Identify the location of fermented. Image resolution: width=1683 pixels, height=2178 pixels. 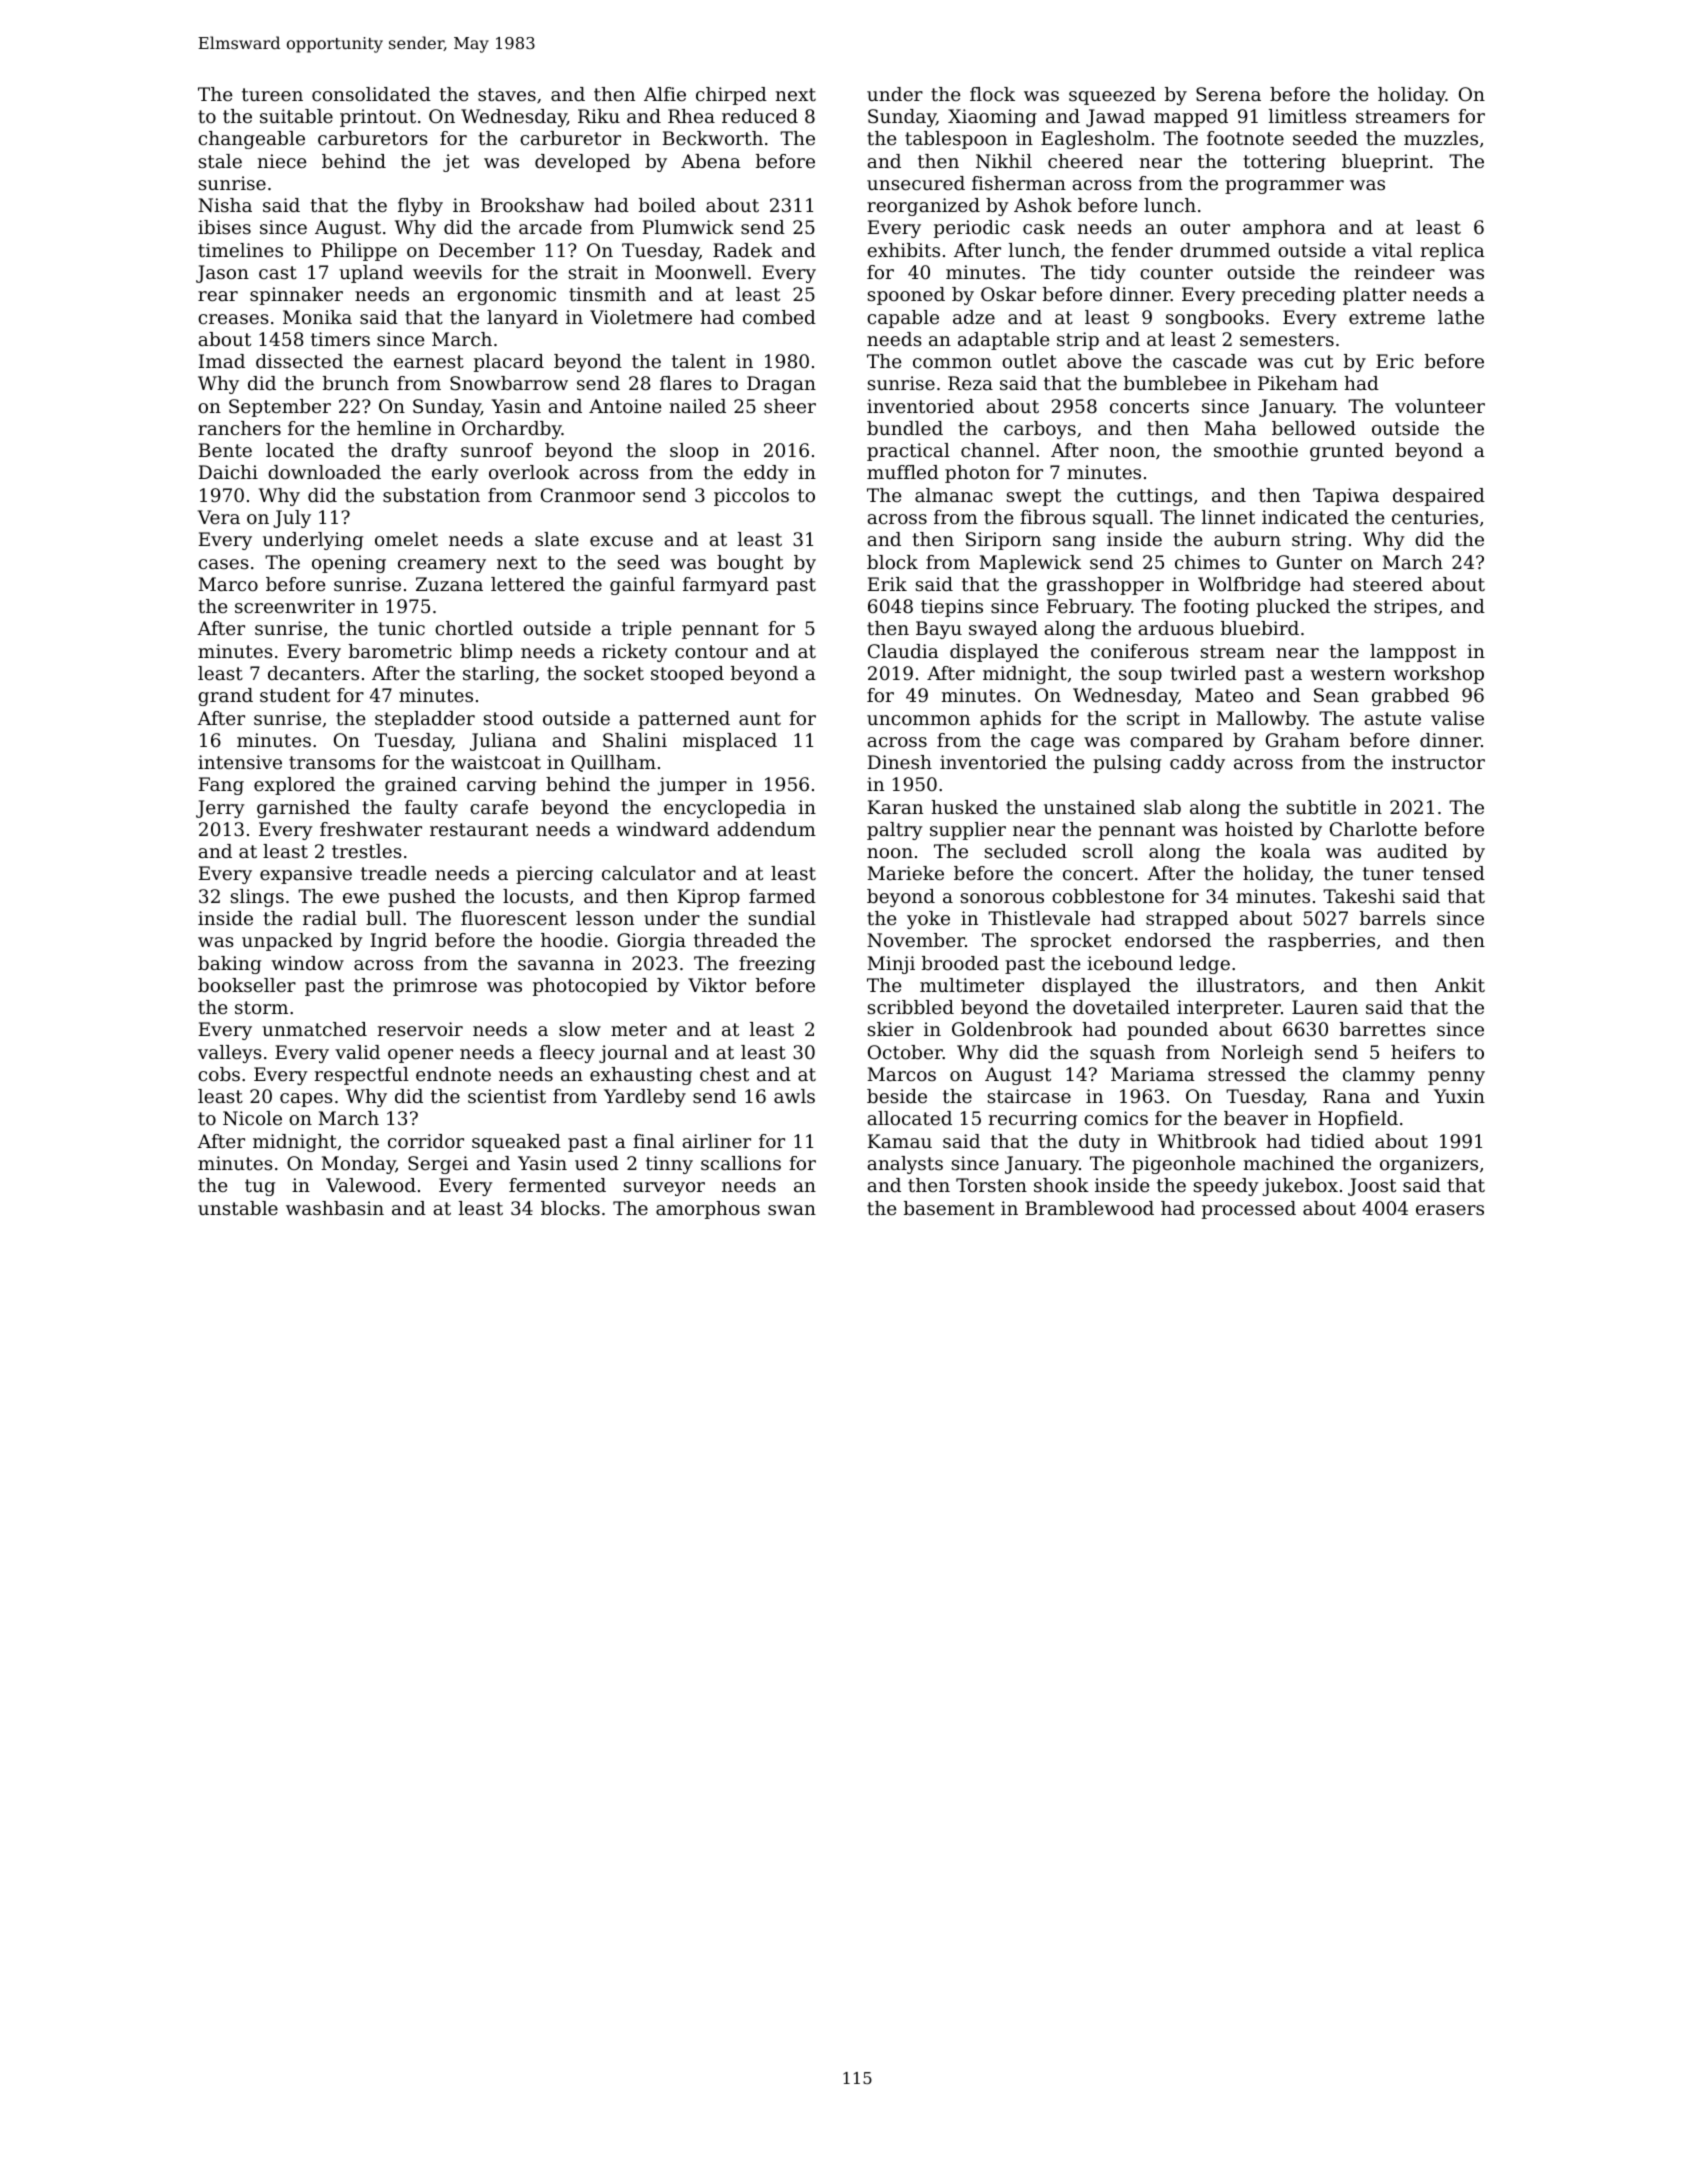
(557, 1185).
